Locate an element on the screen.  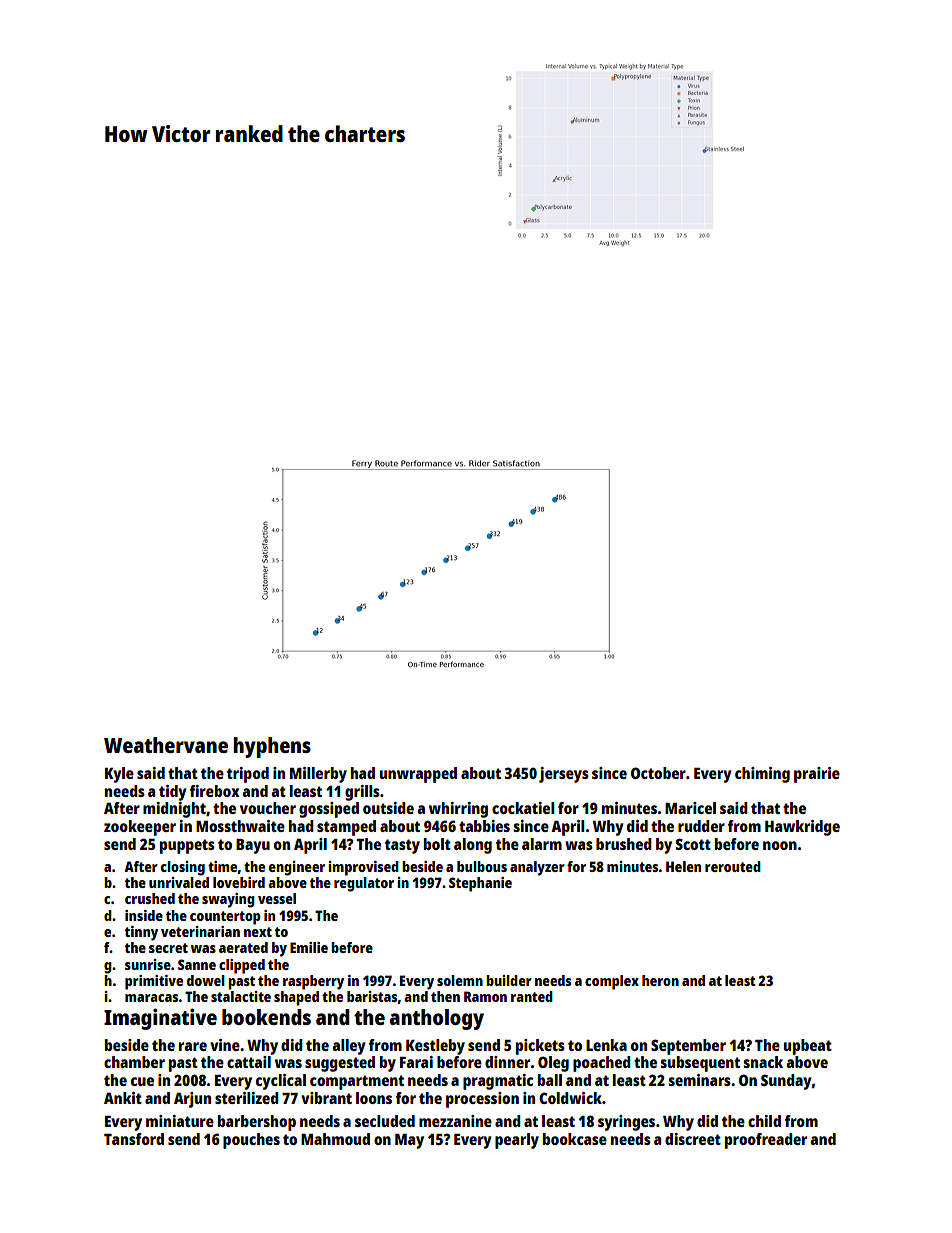
inside is located at coordinates (144, 915).
